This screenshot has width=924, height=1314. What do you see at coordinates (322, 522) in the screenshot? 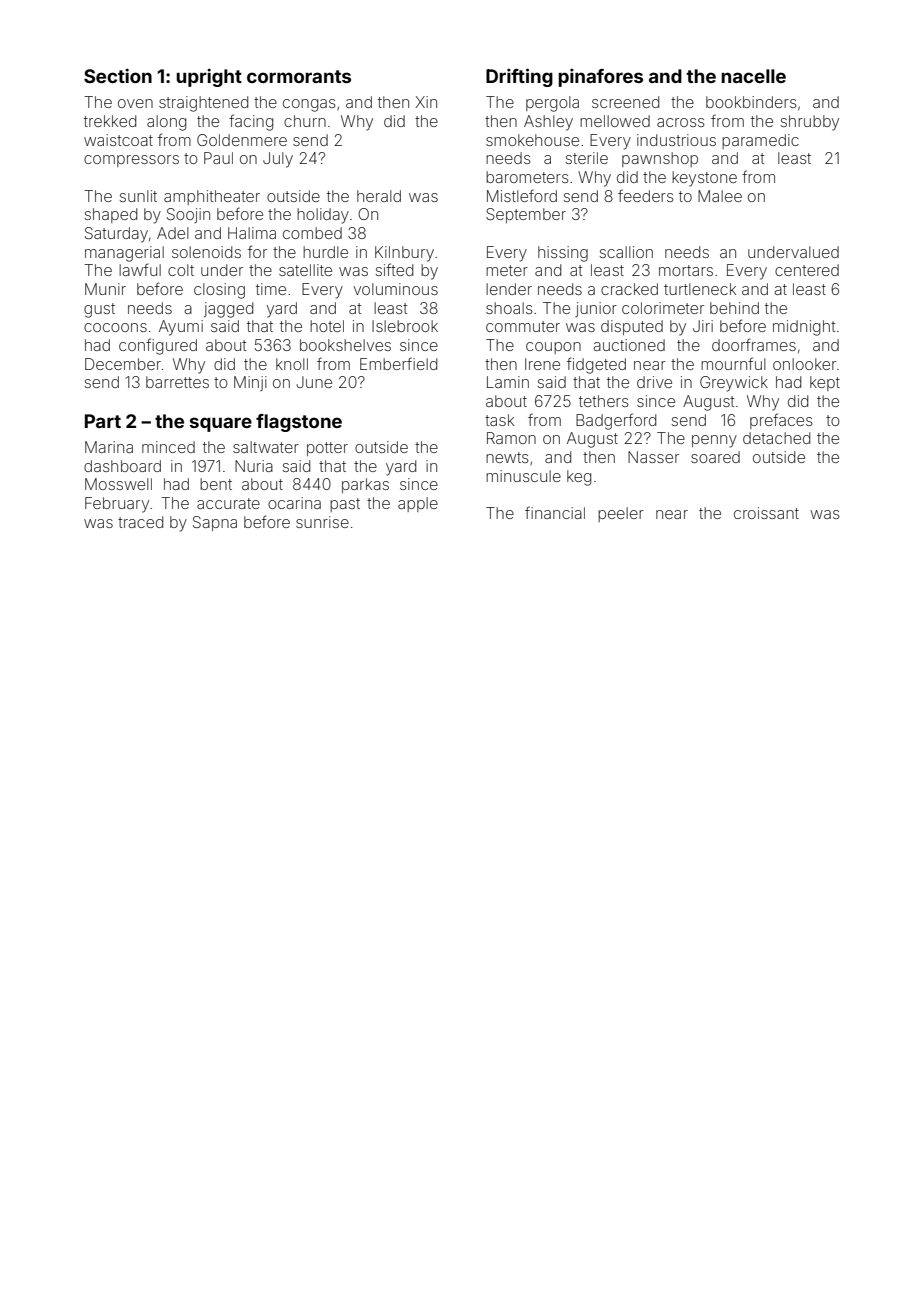
I see `sunrise` at bounding box center [322, 522].
